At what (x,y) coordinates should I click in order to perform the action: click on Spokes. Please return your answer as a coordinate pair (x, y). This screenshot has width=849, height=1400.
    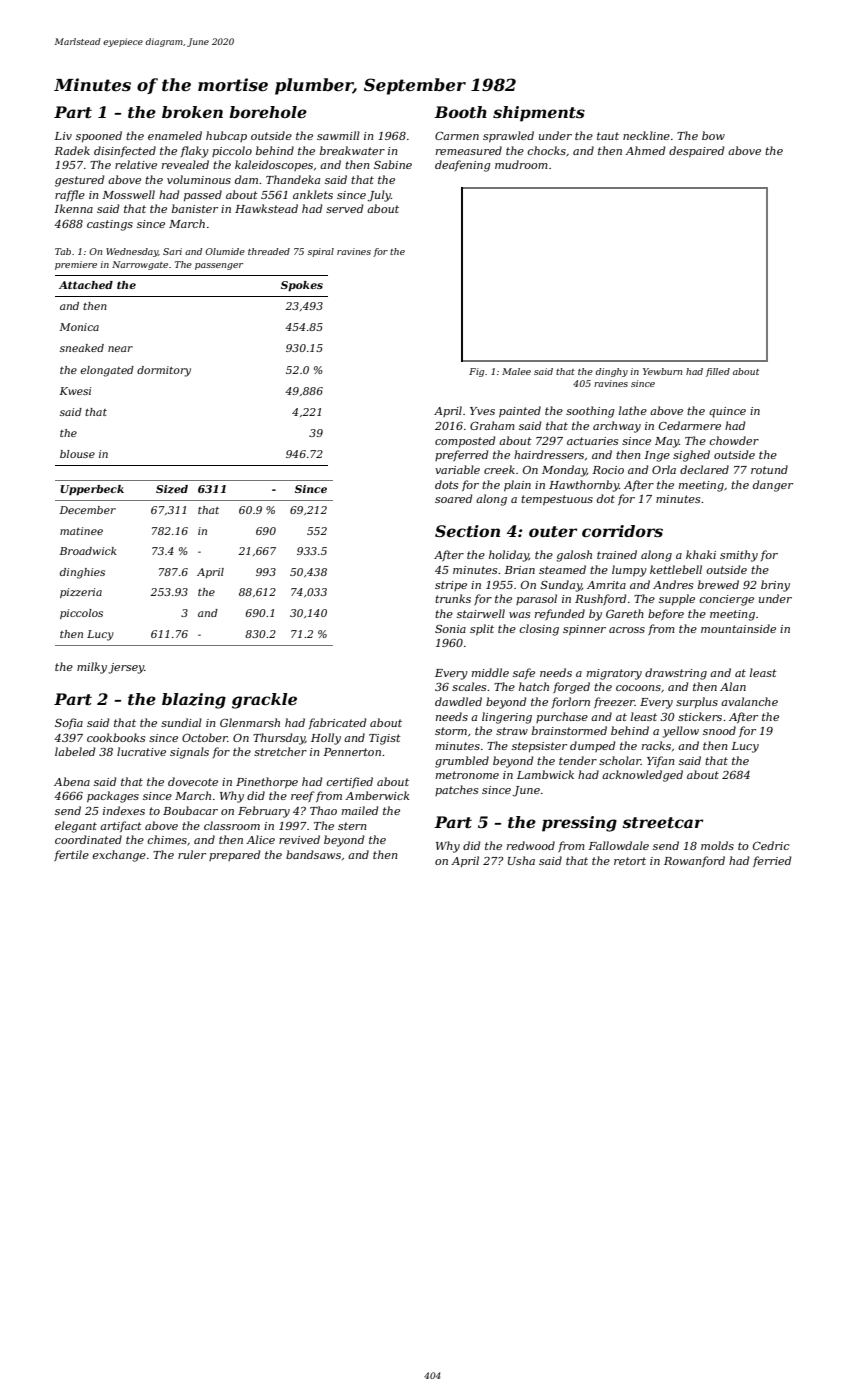
    Looking at the image, I should click on (302, 286).
